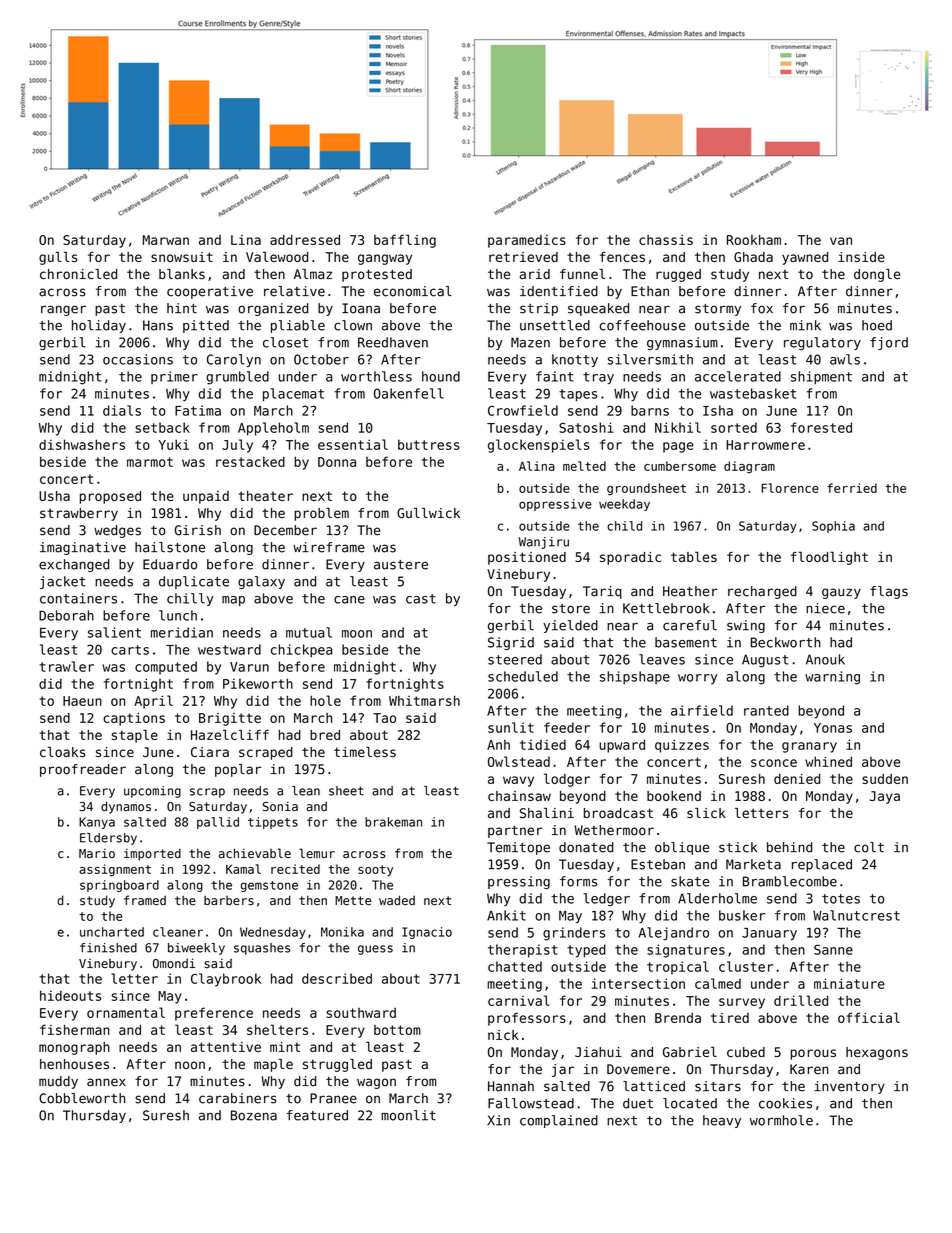 The height and width of the image is (1233, 952). Describe the element at coordinates (58, 258) in the image. I see `gulls` at that location.
